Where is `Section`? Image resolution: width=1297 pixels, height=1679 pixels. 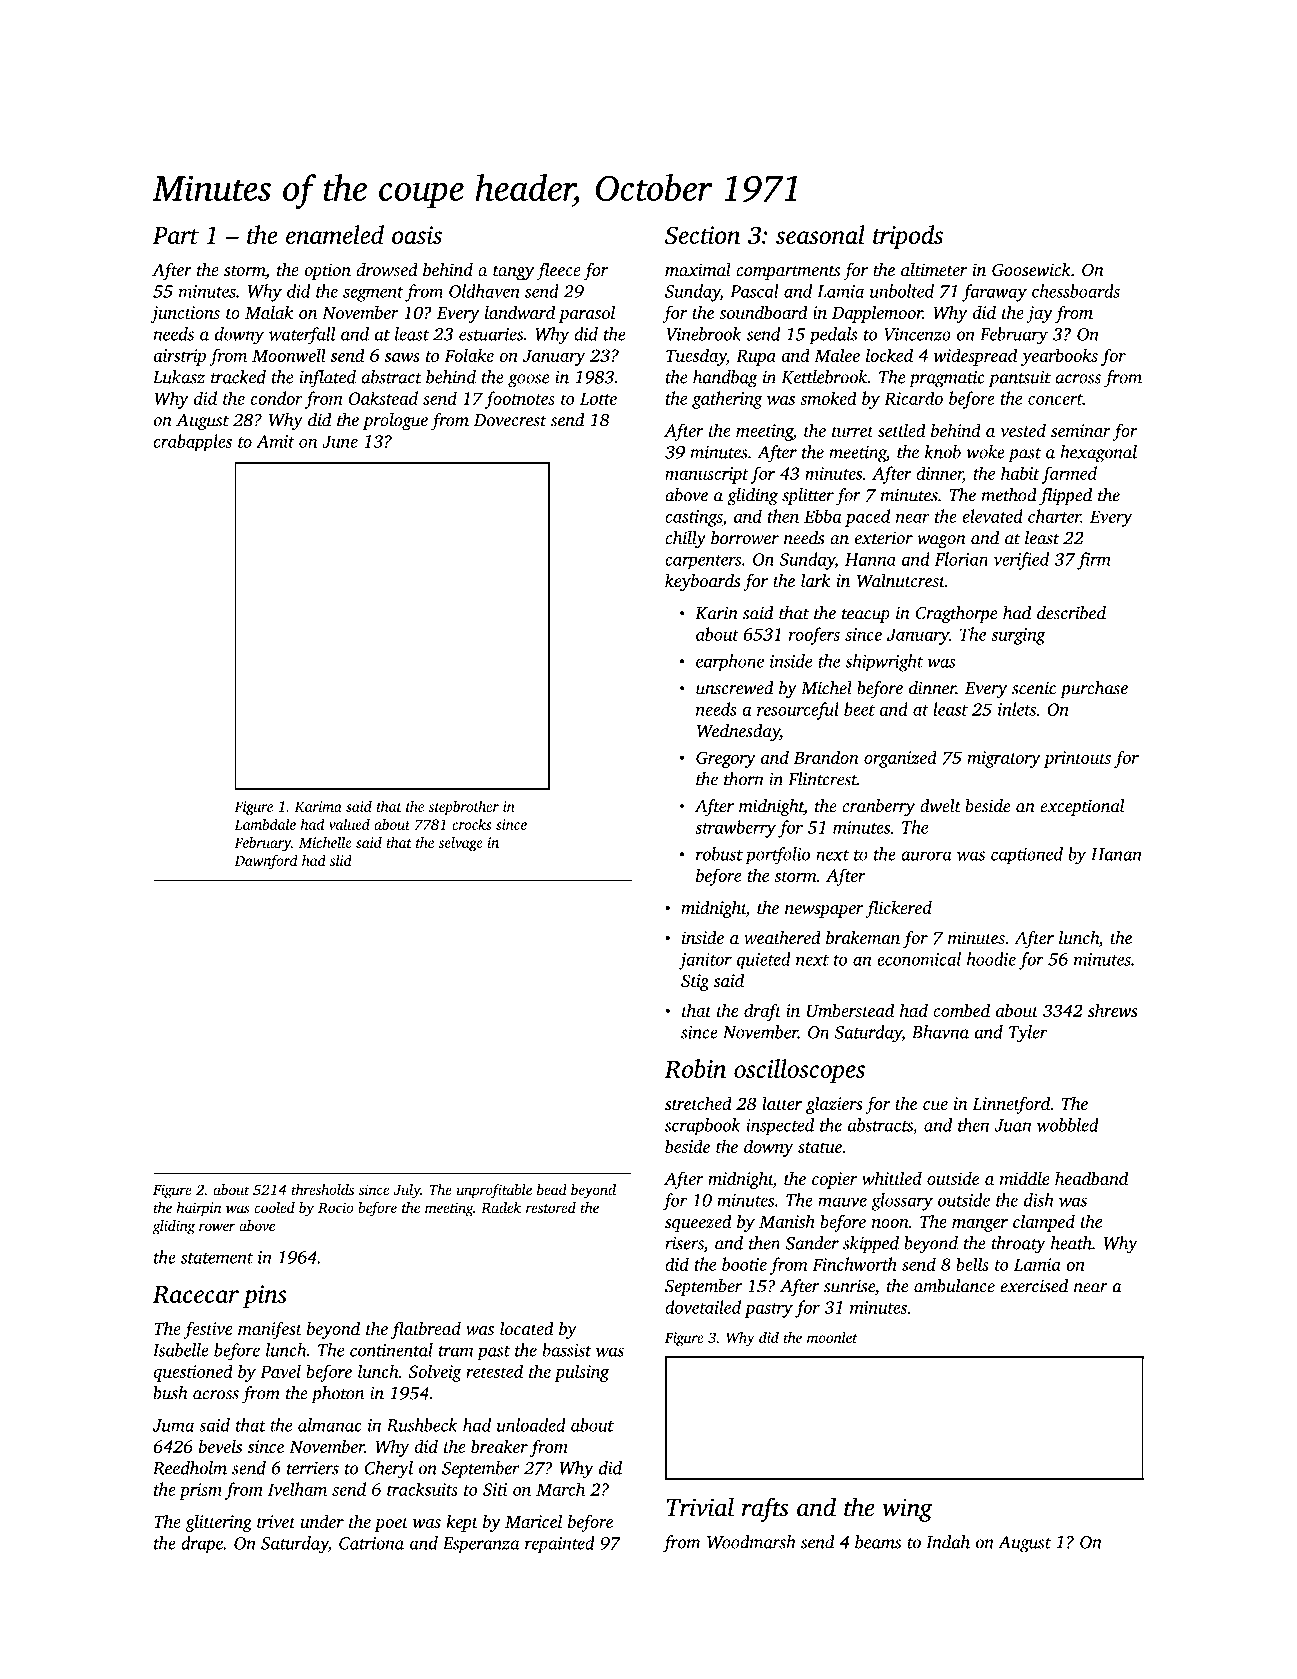
Section is located at coordinates (702, 235).
